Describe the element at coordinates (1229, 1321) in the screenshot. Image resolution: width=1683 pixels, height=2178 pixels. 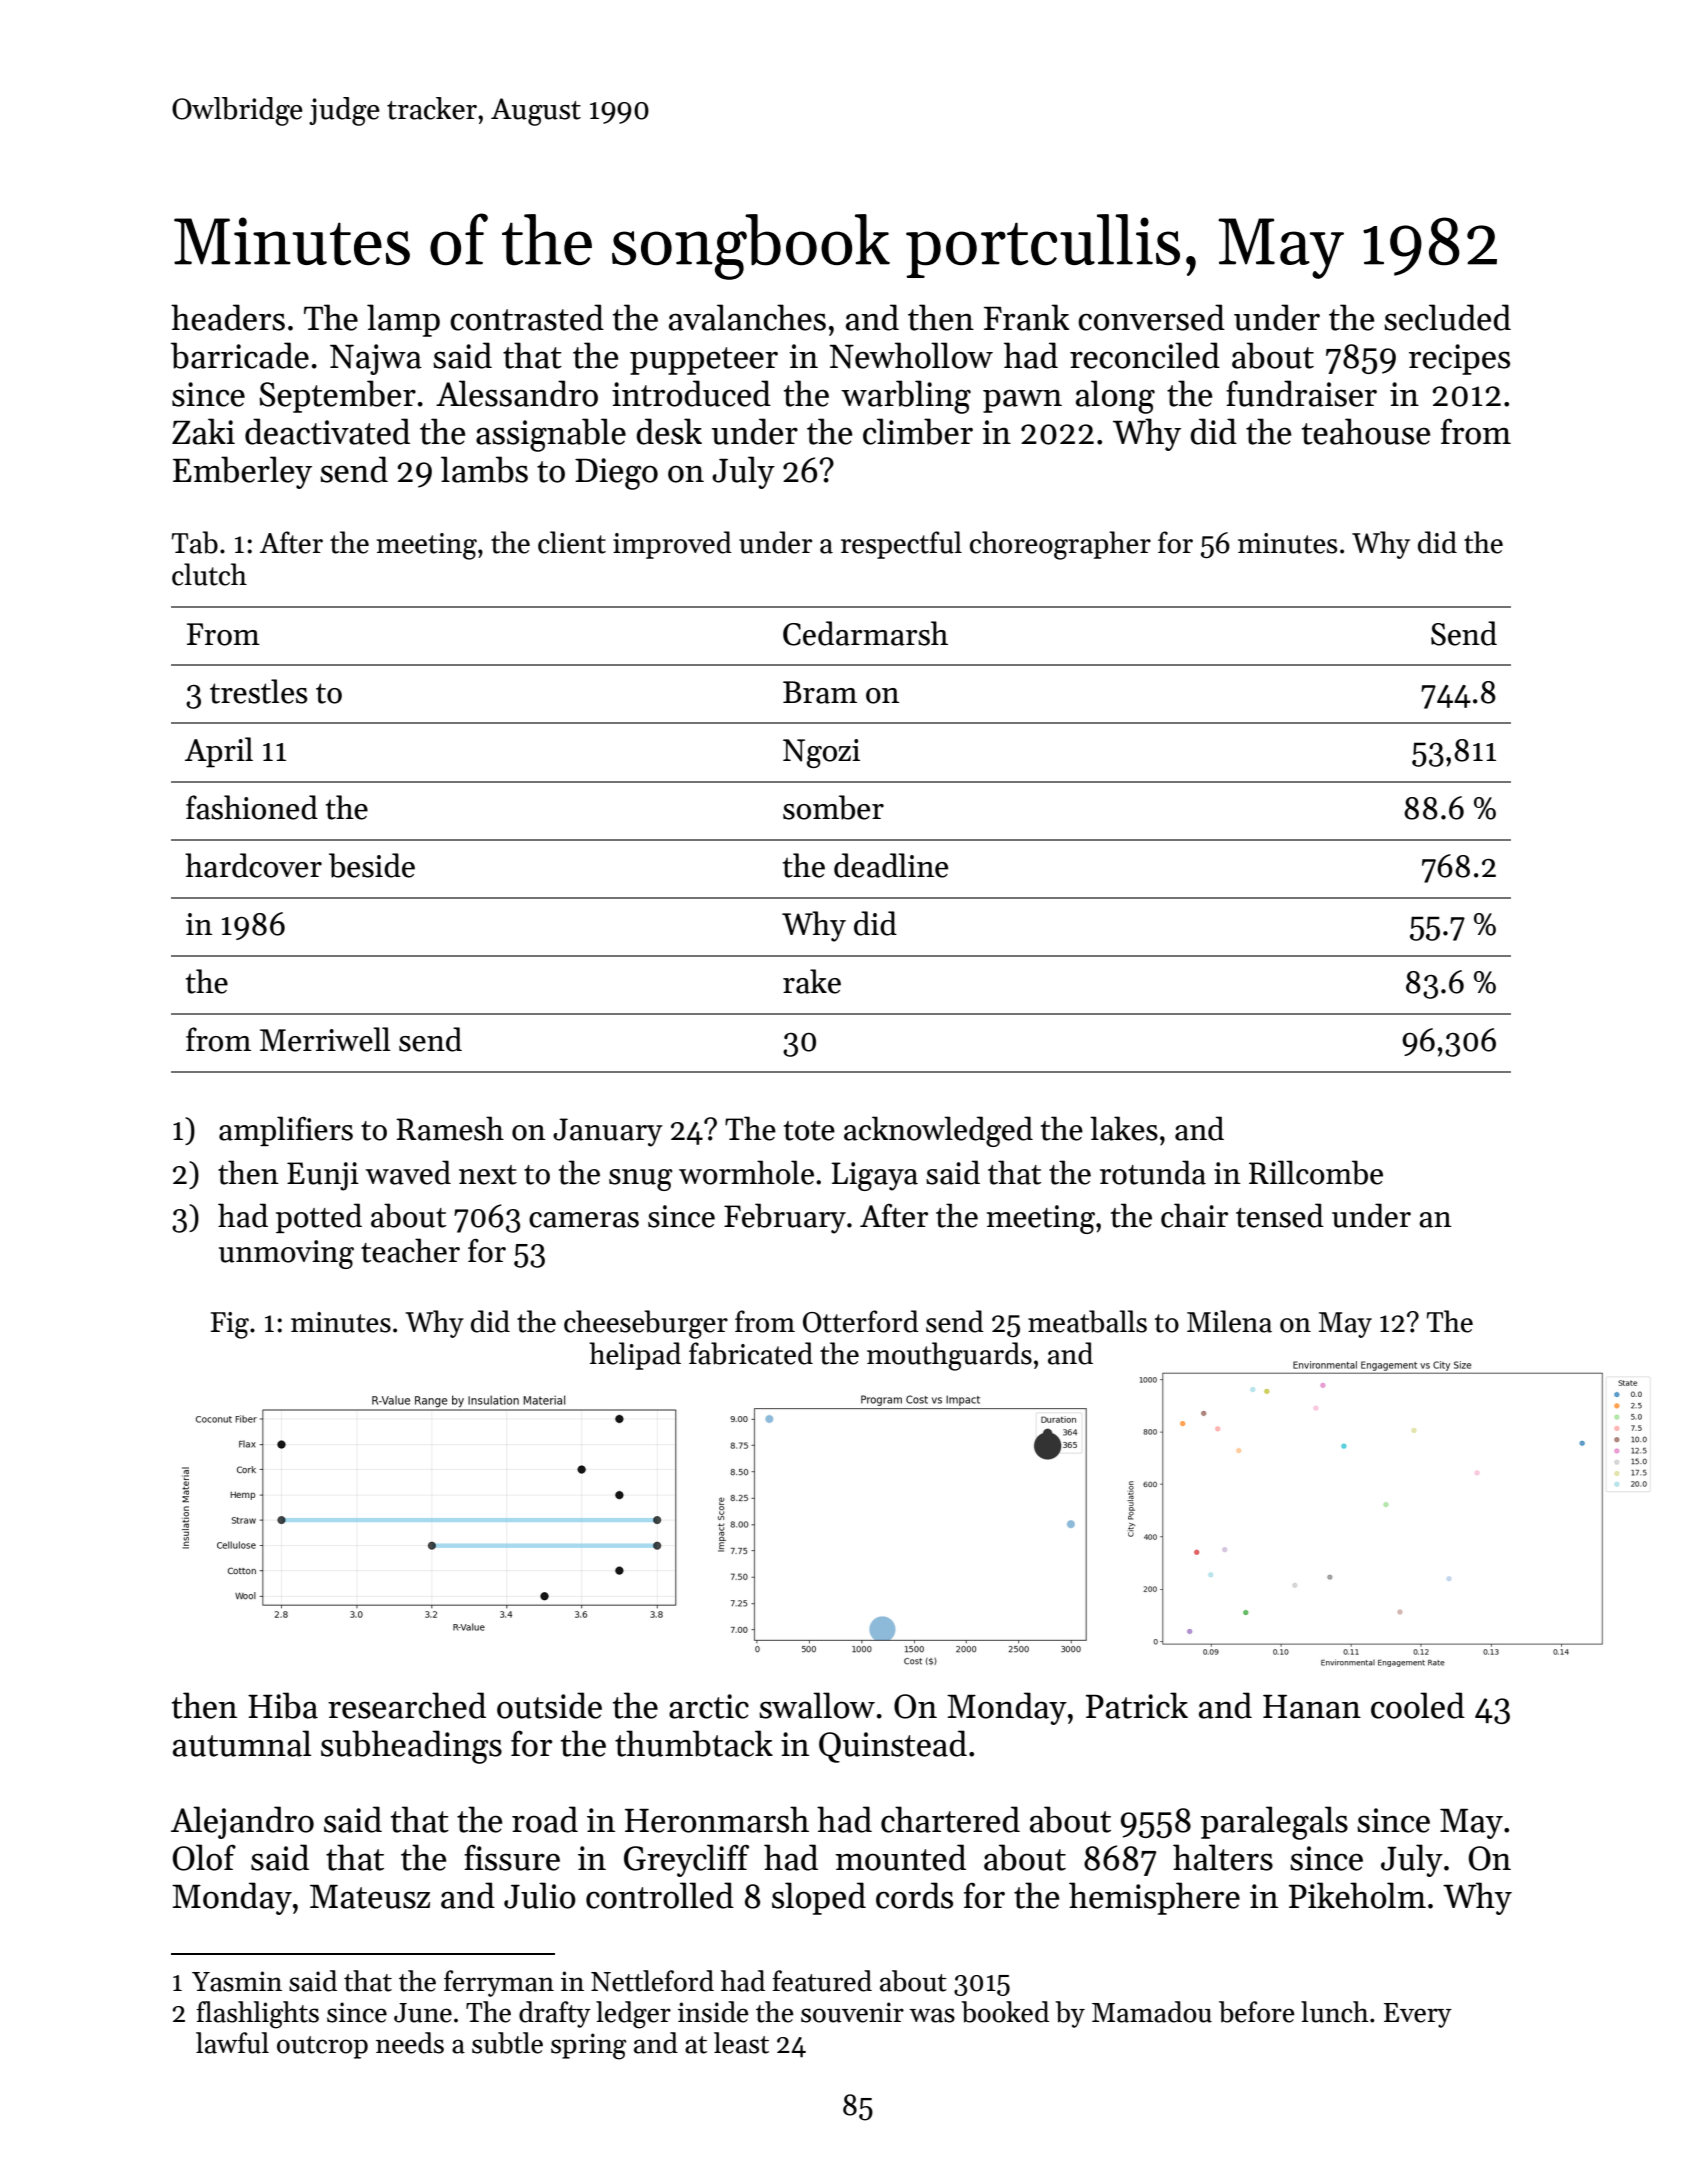
I see `Milena` at that location.
